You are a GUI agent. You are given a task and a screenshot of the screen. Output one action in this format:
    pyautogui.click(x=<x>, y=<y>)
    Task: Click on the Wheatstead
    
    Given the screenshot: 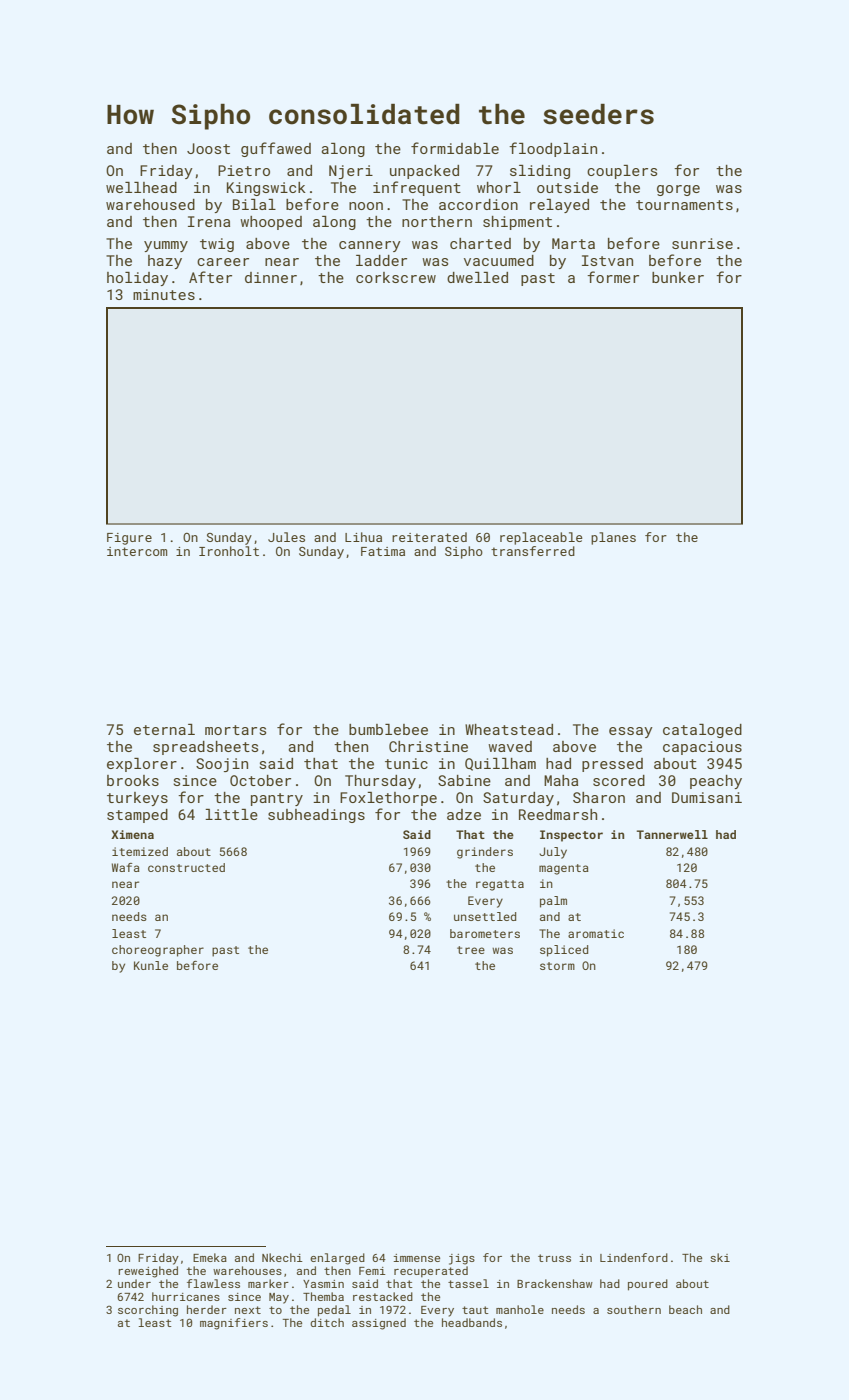 What is the action you would take?
    pyautogui.click(x=509, y=729)
